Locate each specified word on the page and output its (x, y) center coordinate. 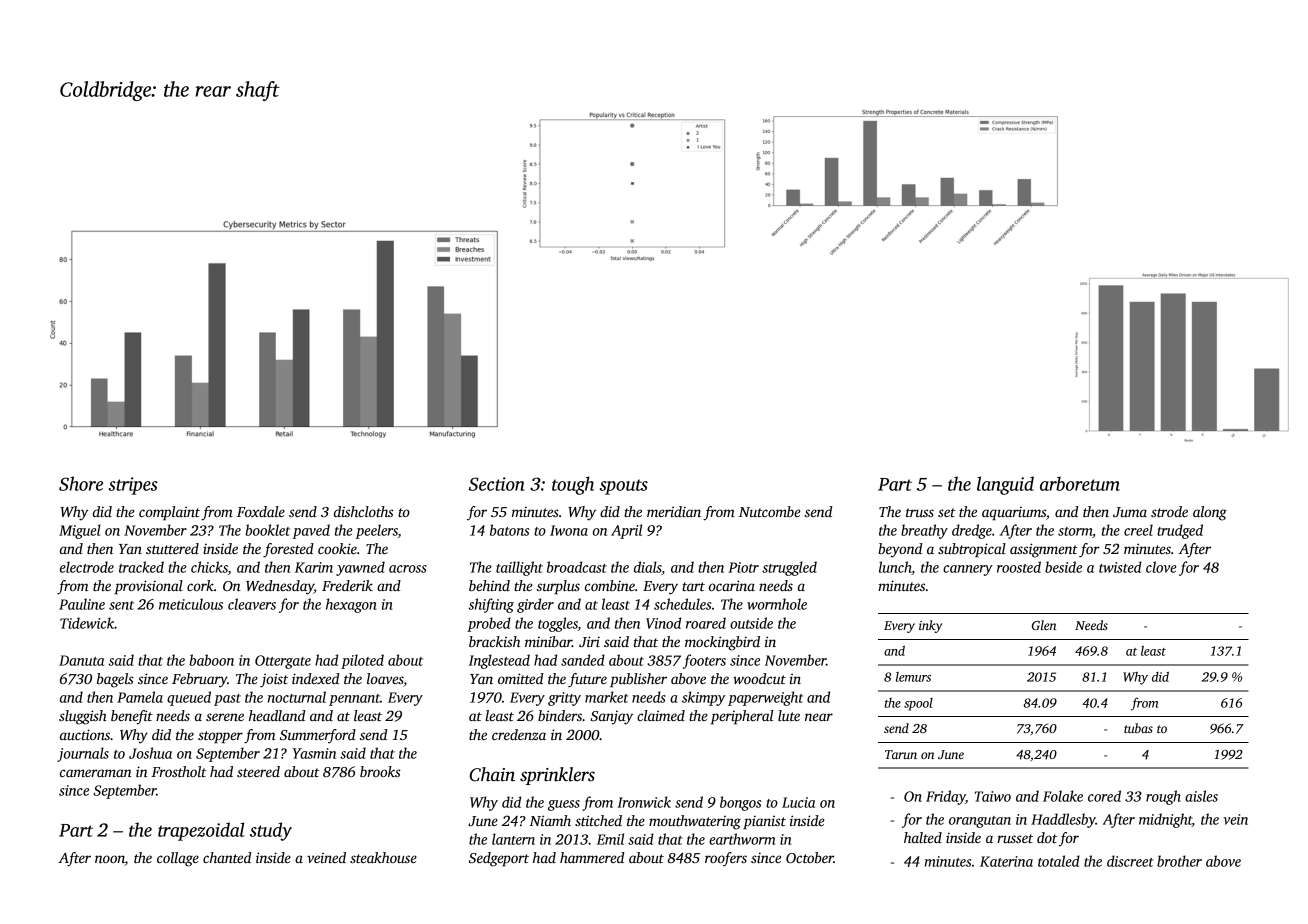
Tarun (901, 754)
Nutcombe (770, 511)
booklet (267, 530)
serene (225, 717)
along (1210, 513)
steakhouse (383, 857)
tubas (1138, 728)
